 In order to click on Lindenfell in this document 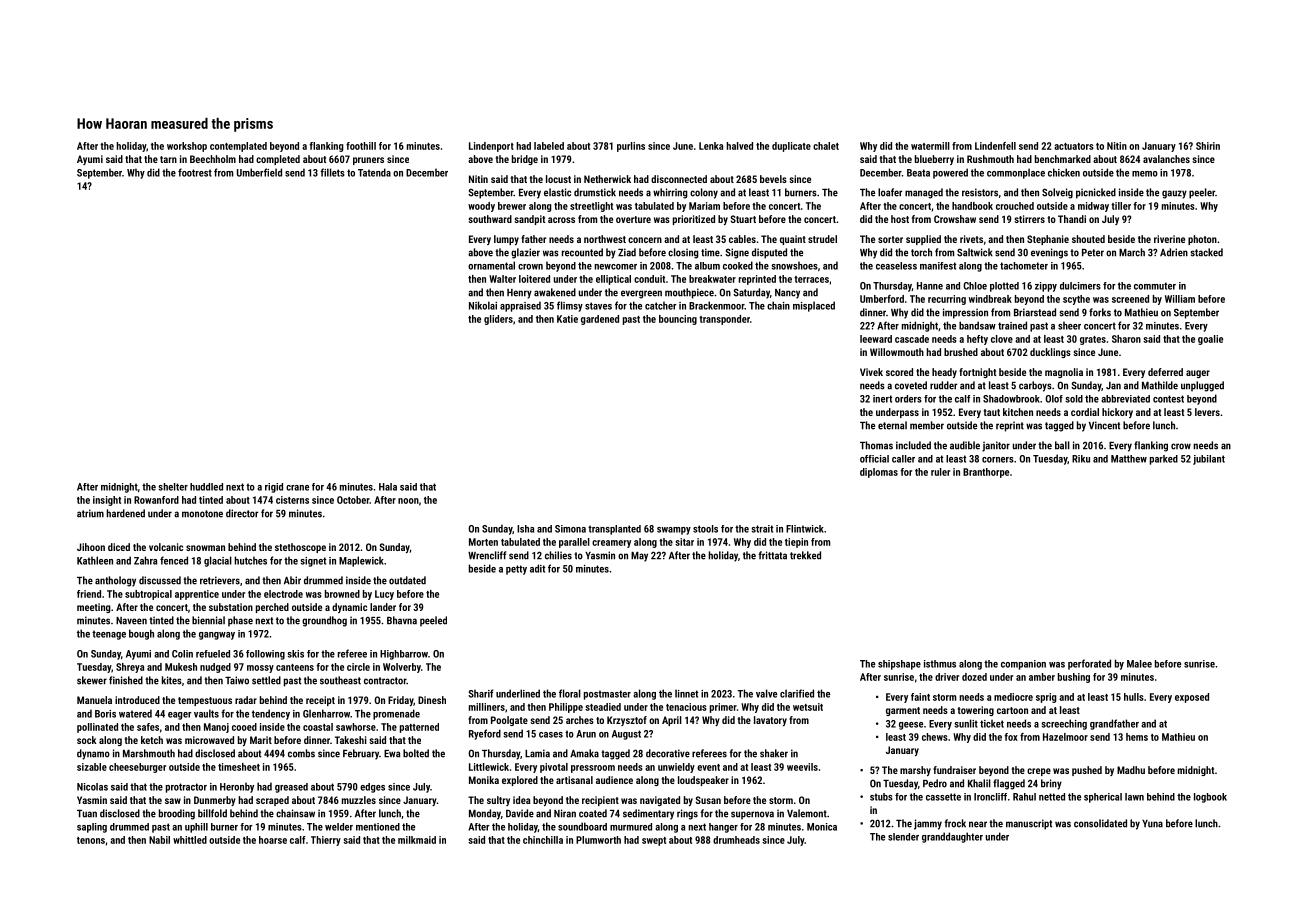, I will do `click(995, 146)`.
